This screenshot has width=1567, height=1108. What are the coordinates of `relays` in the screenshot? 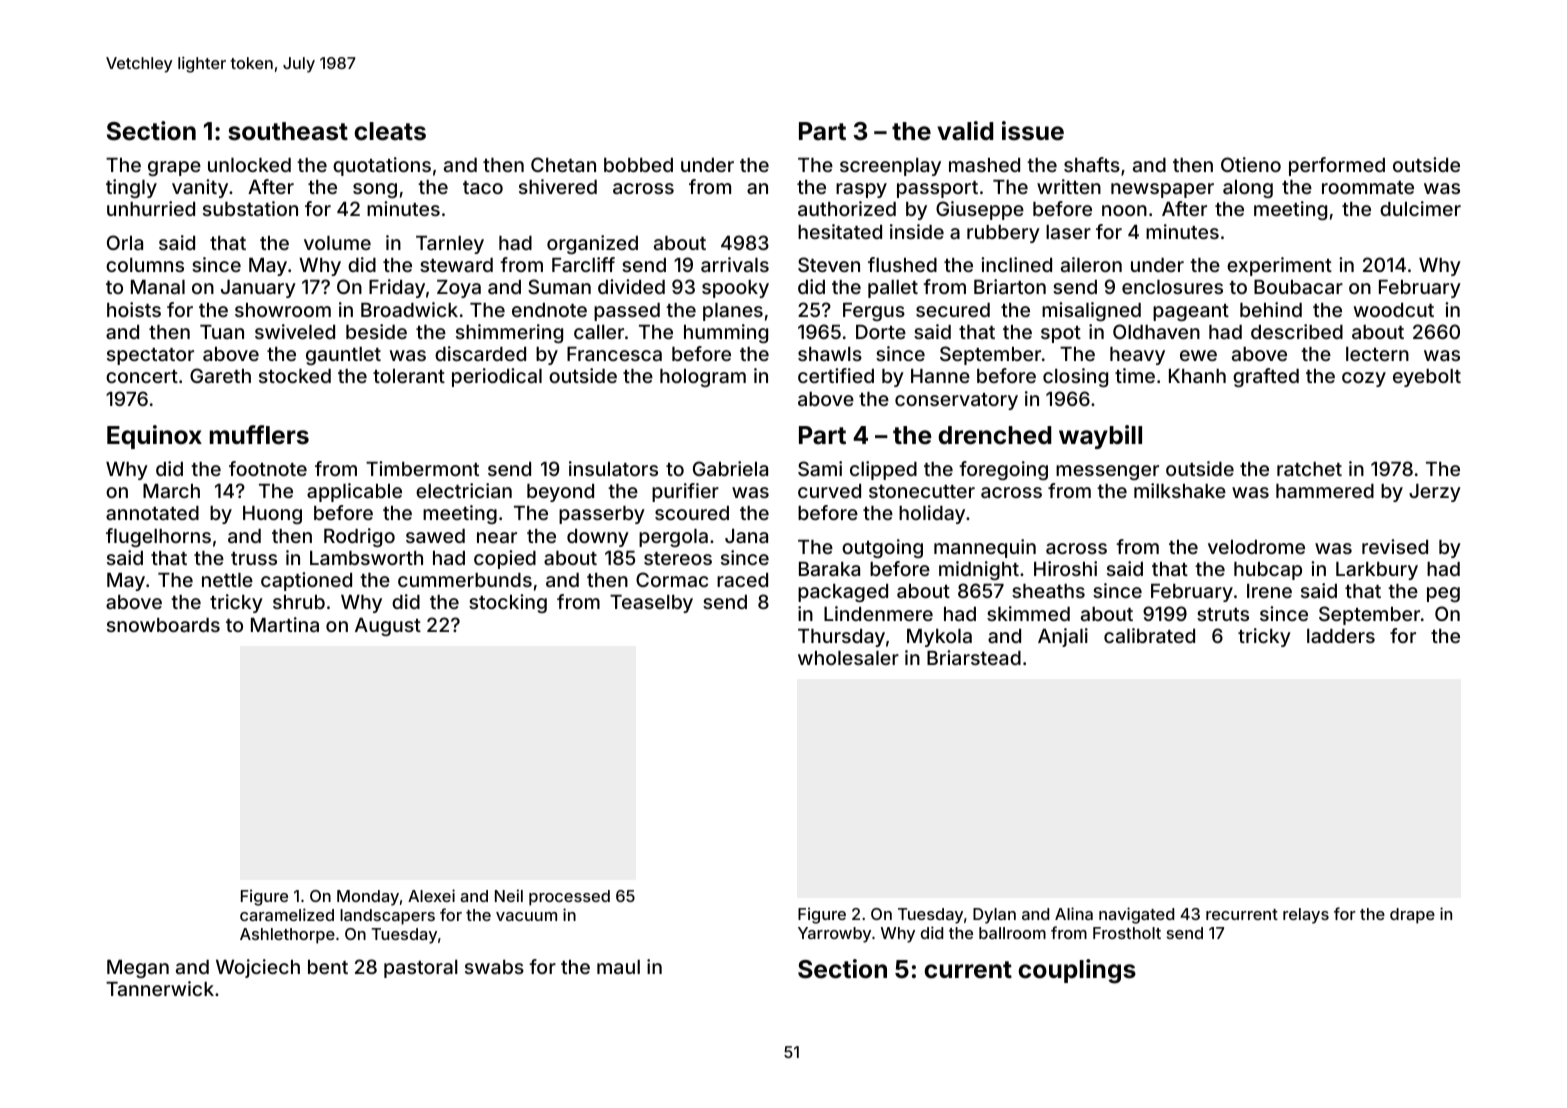 It's located at (1306, 916).
